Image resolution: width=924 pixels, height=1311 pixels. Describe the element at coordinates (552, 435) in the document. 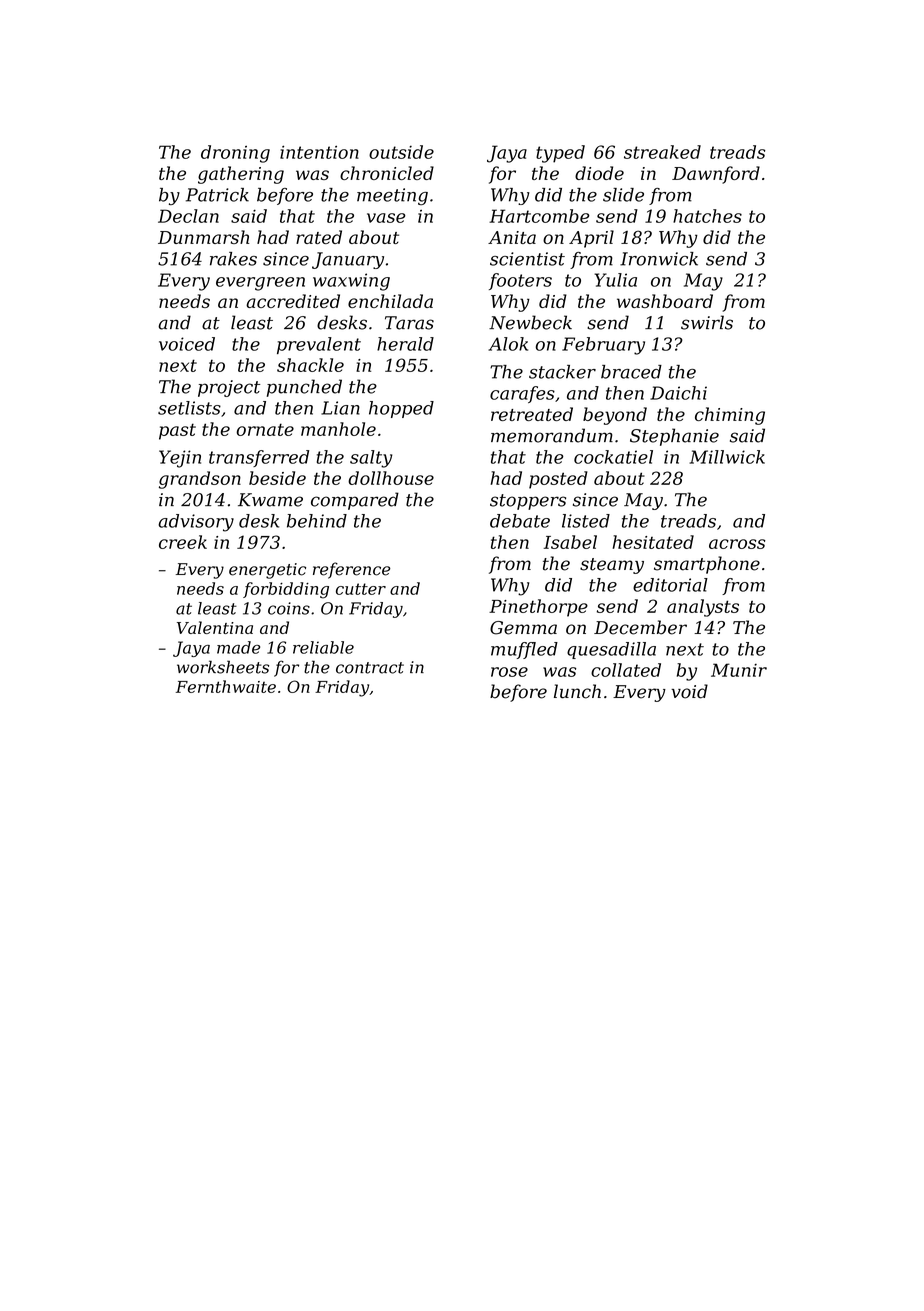

I see `memorandum` at that location.
